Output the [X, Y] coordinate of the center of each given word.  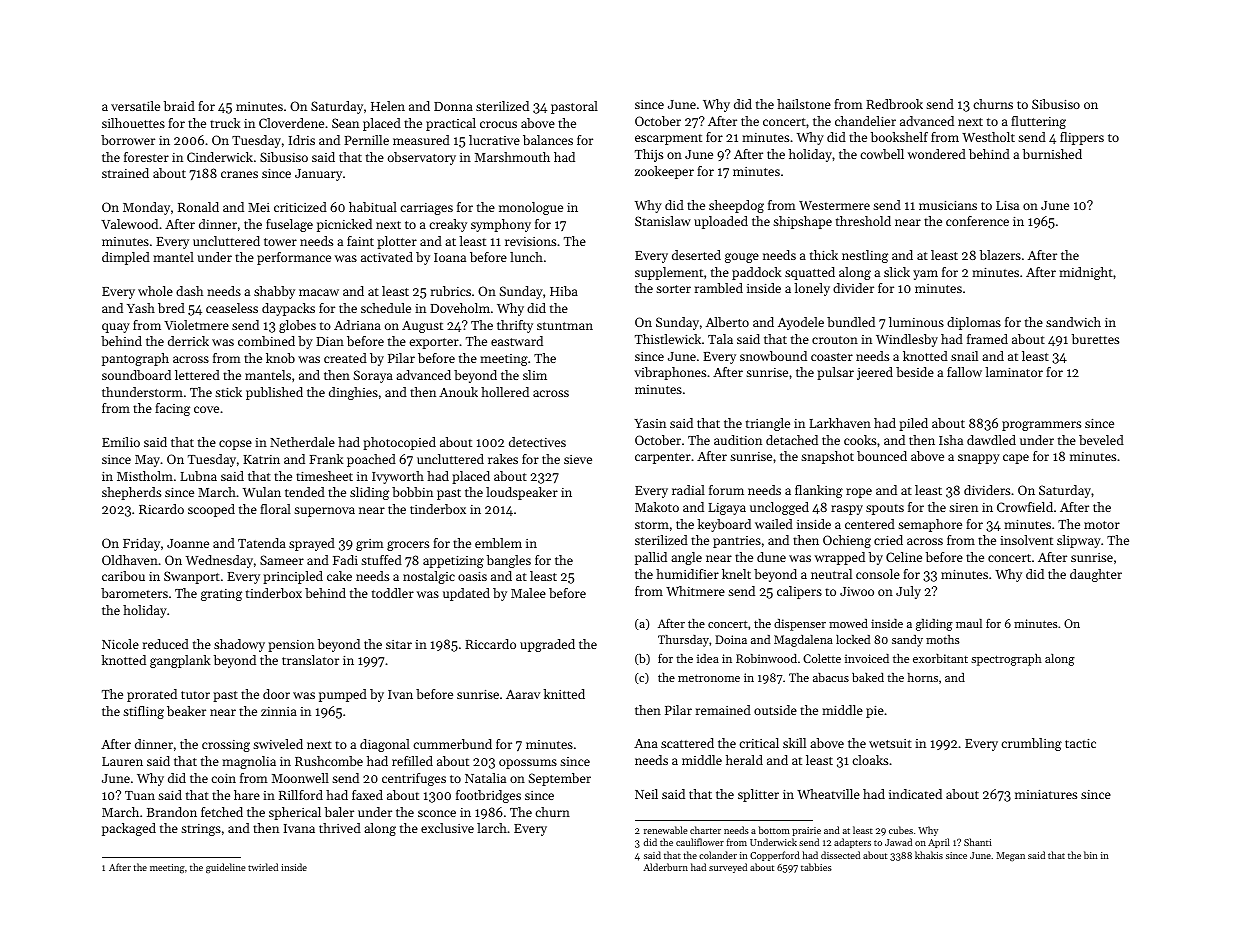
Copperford [775, 856]
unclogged [779, 508]
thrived [340, 828]
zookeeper [664, 172]
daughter [1096, 575]
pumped [343, 695]
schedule [386, 308]
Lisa [1007, 205]
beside [915, 372]
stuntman [565, 326]
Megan [1011, 856]
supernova [324, 512]
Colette [822, 658]
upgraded [547, 645]
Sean [345, 123]
